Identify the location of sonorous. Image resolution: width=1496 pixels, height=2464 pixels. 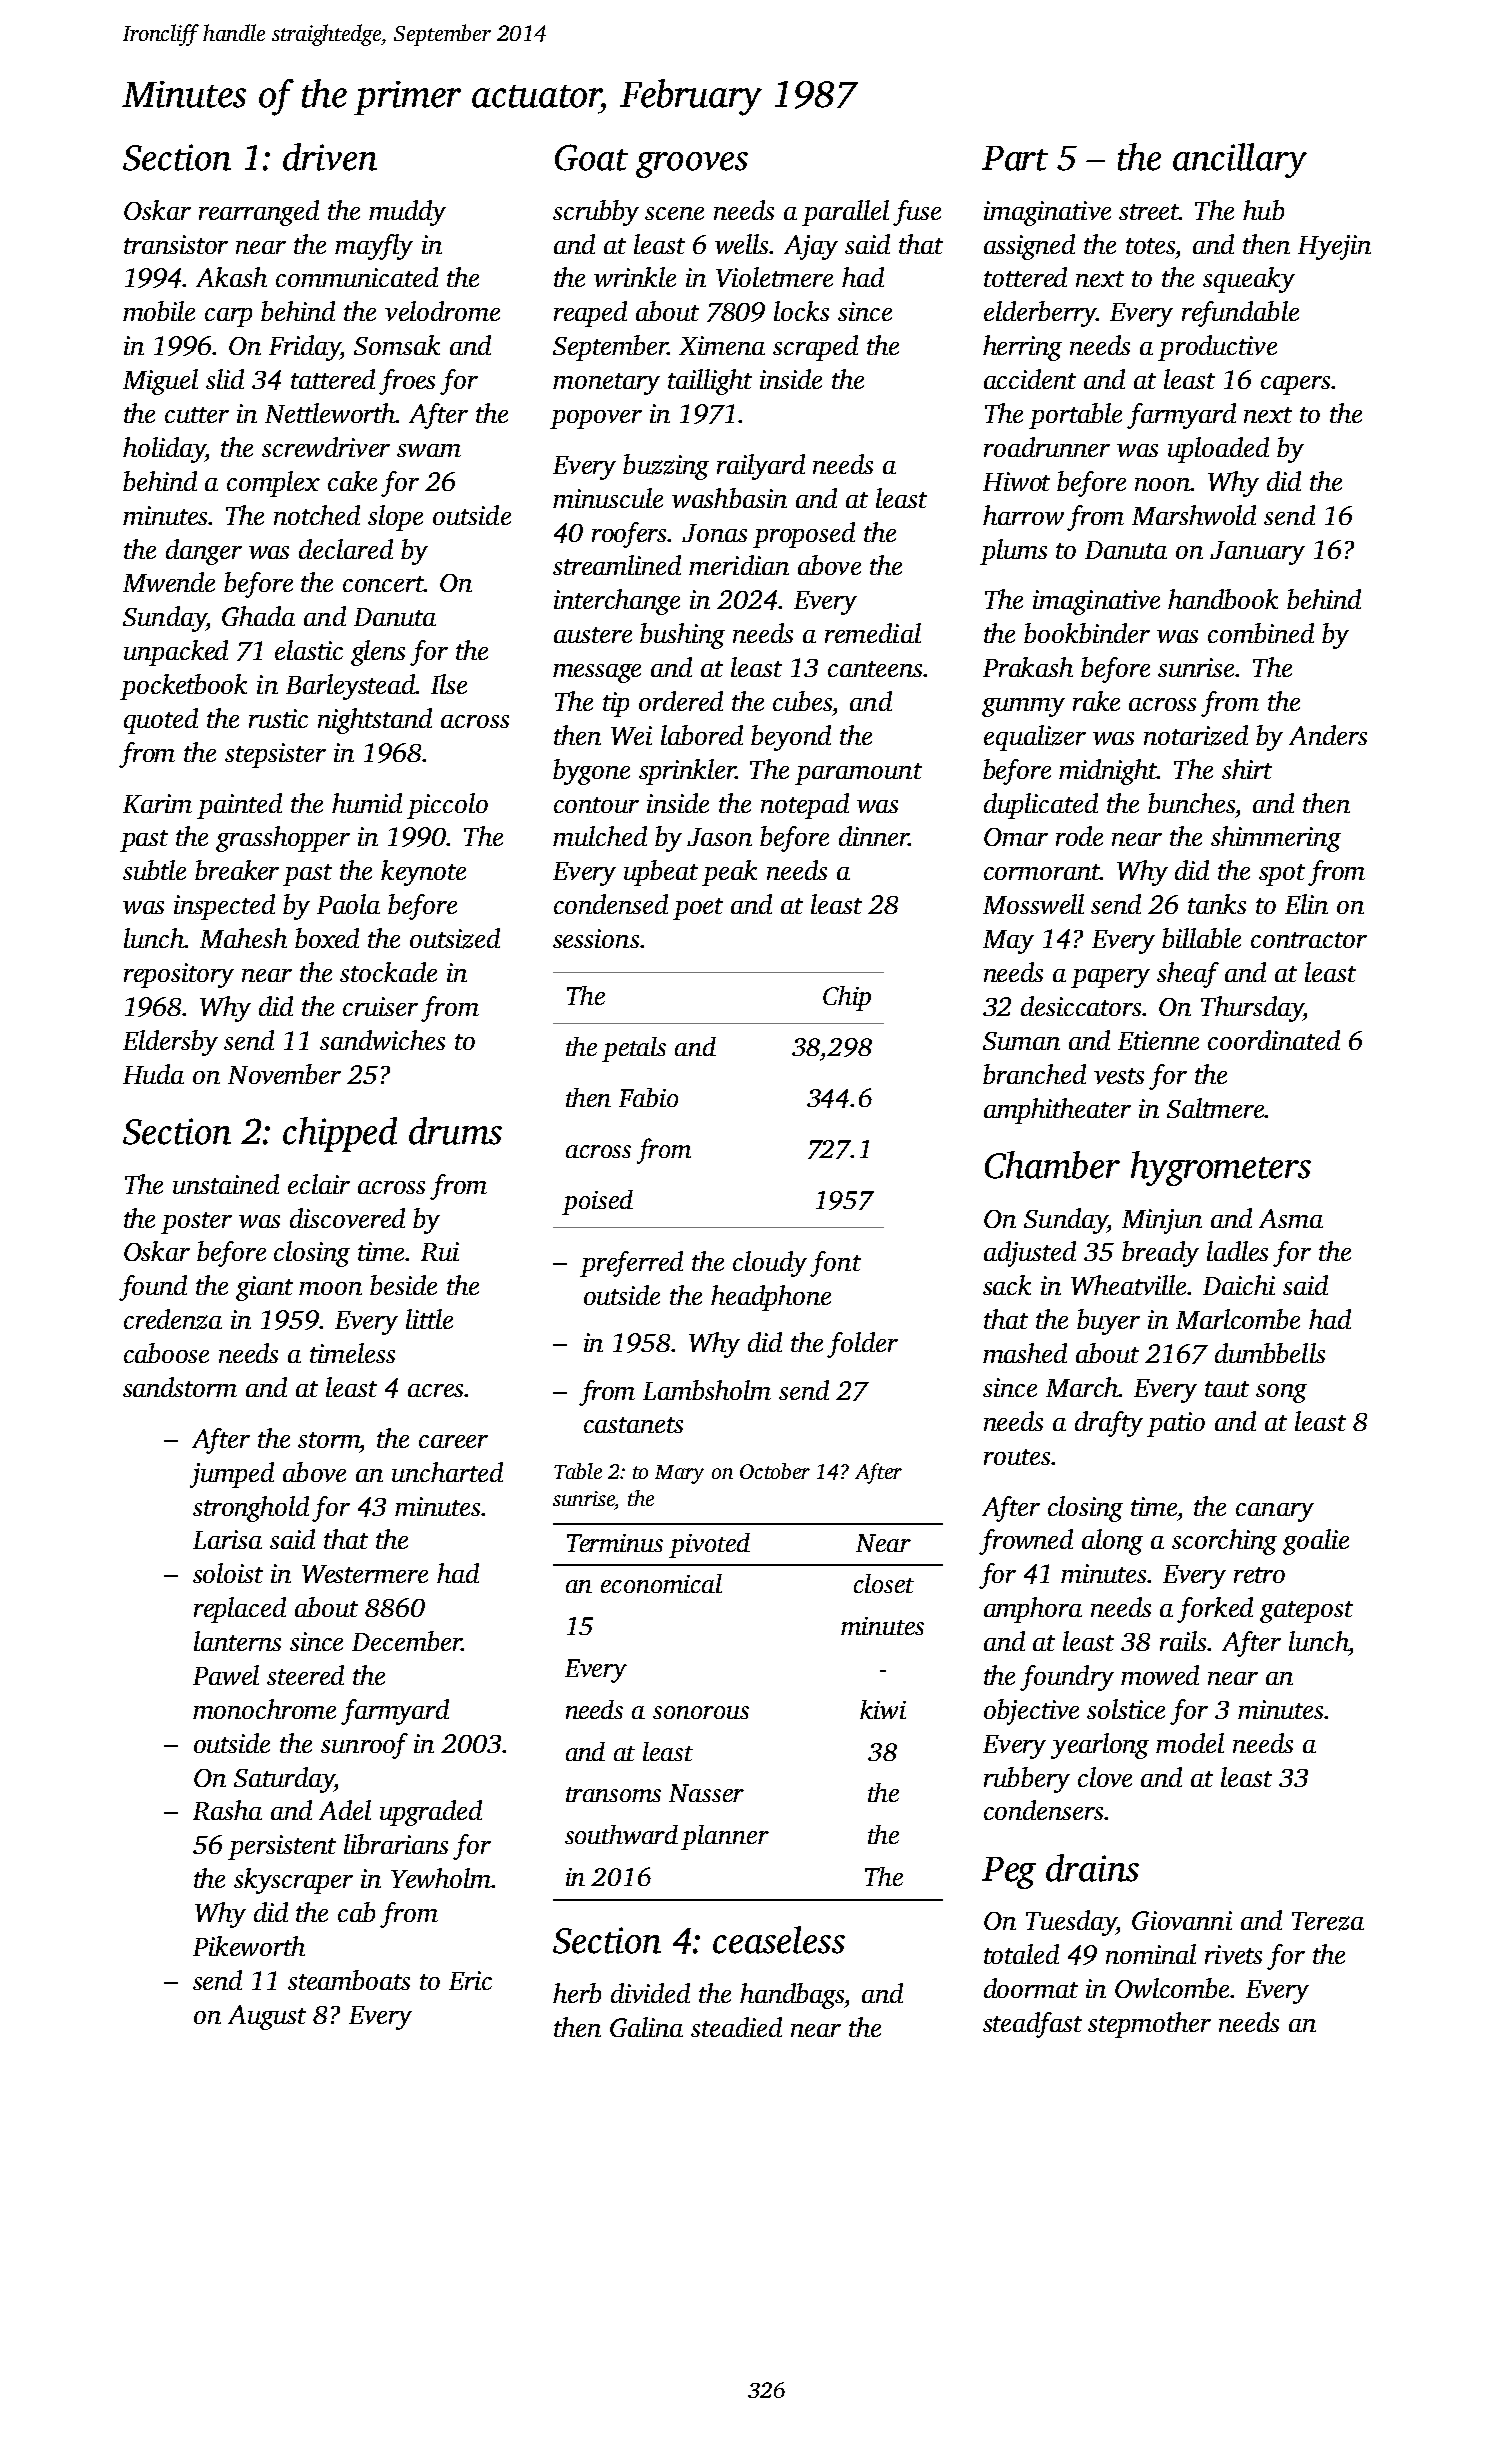
(701, 1712).
